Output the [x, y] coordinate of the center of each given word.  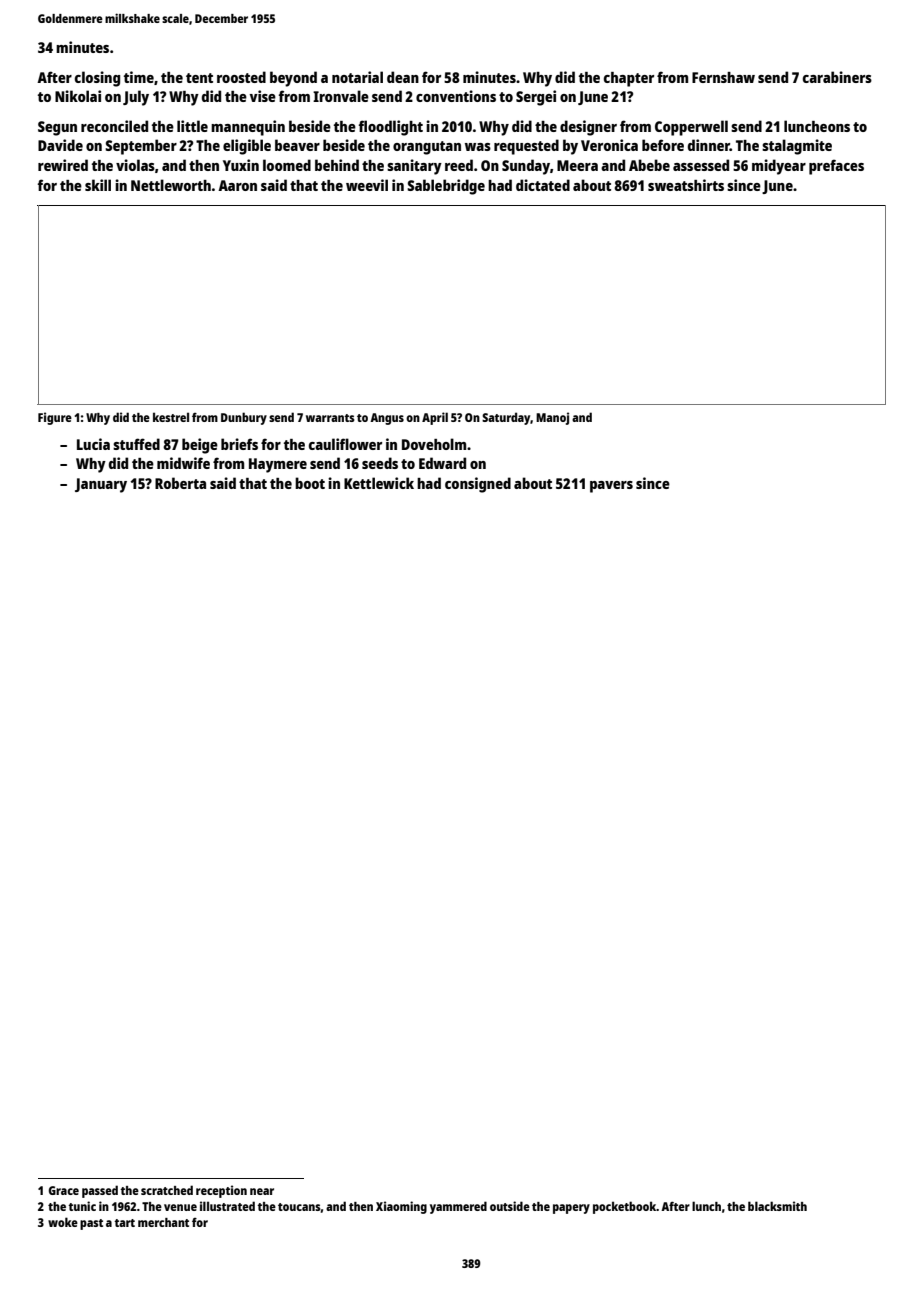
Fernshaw [723, 77]
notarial [357, 77]
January [101, 485]
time [139, 77]
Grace [64, 1190]
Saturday [506, 418]
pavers [611, 487]
